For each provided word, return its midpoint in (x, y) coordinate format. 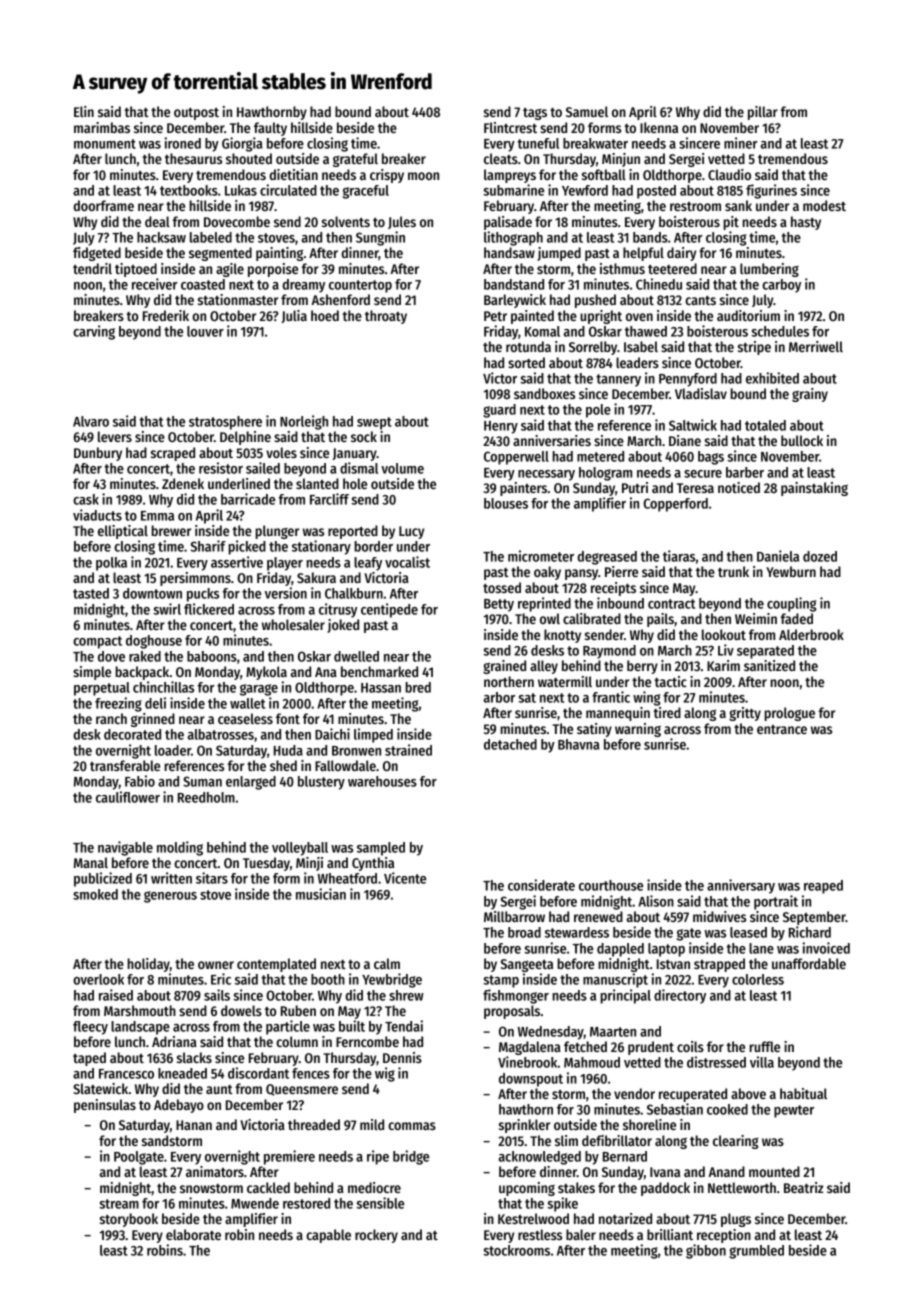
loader (173, 750)
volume (402, 468)
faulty (270, 129)
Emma (157, 516)
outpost (196, 114)
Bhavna (579, 744)
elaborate (193, 1234)
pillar (763, 113)
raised (116, 995)
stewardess (577, 932)
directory (680, 996)
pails (660, 620)
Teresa (695, 488)
